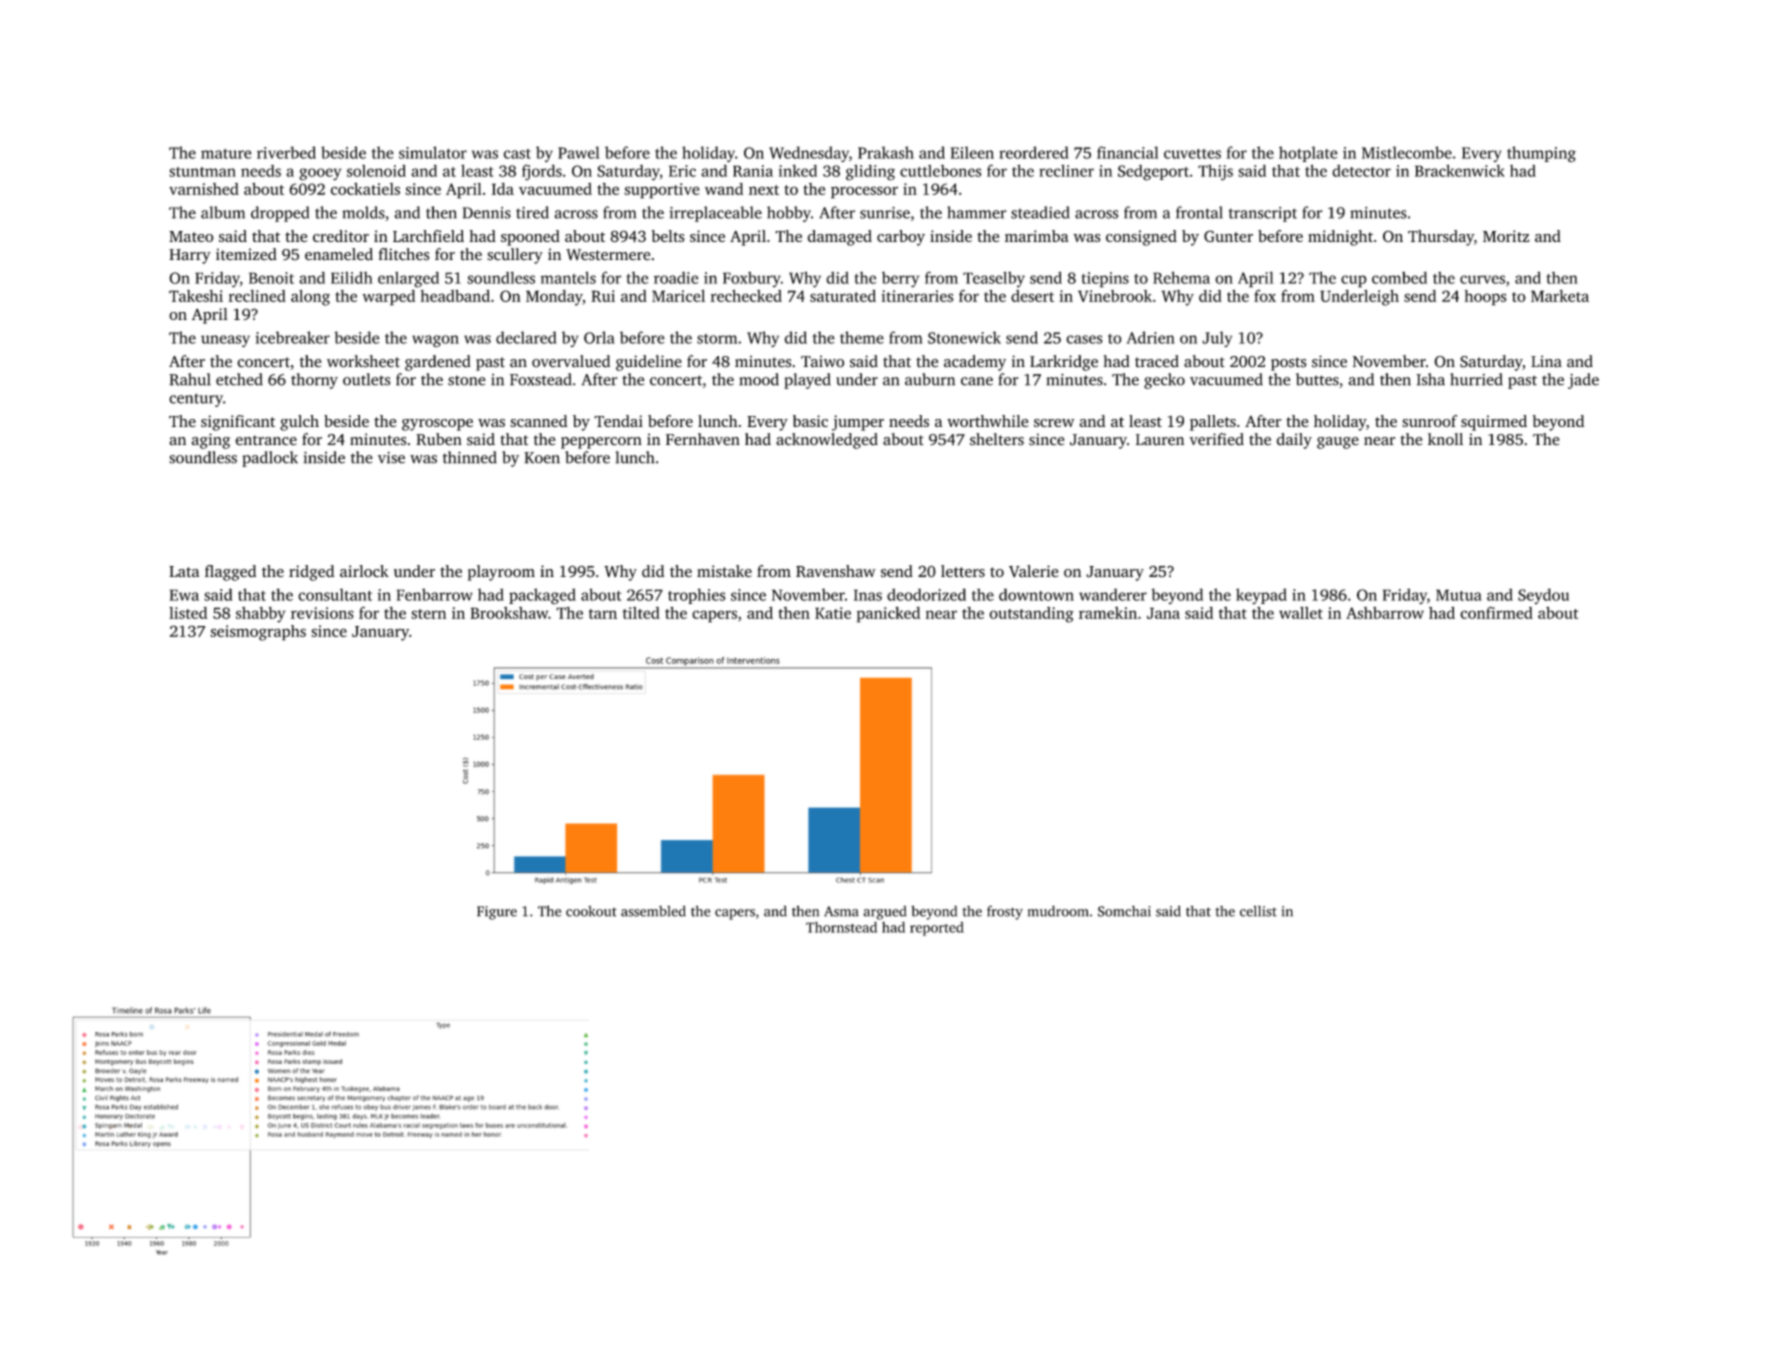 The image size is (1770, 1367). What do you see at coordinates (591, 911) in the screenshot?
I see `cookout` at bounding box center [591, 911].
